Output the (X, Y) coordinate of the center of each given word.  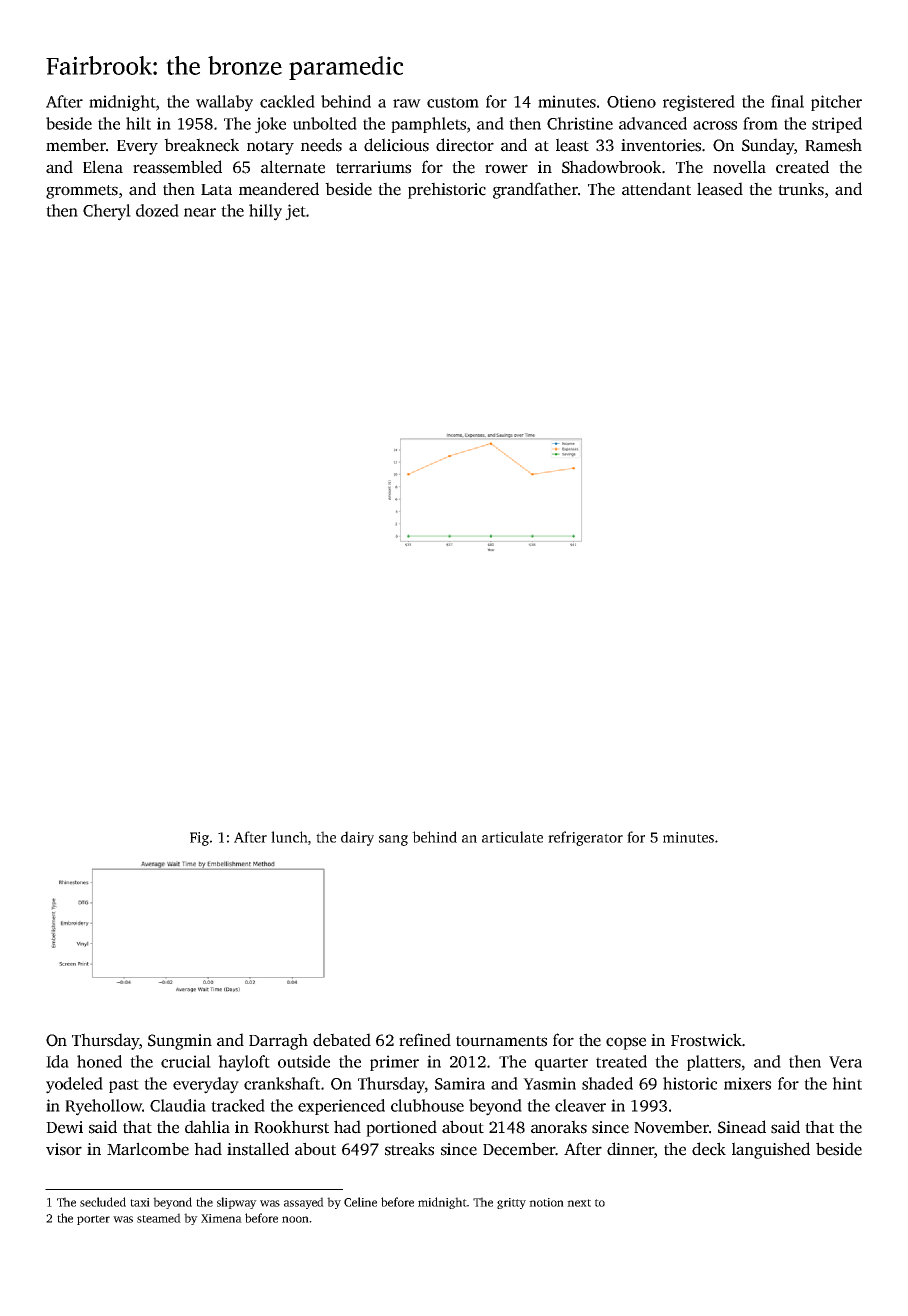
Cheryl (107, 212)
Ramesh (833, 145)
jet (295, 212)
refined (425, 1040)
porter (93, 1220)
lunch (289, 837)
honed (99, 1061)
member (76, 145)
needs (321, 145)
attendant (656, 189)
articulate (512, 837)
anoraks (559, 1127)
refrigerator (585, 838)
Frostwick (706, 1040)
